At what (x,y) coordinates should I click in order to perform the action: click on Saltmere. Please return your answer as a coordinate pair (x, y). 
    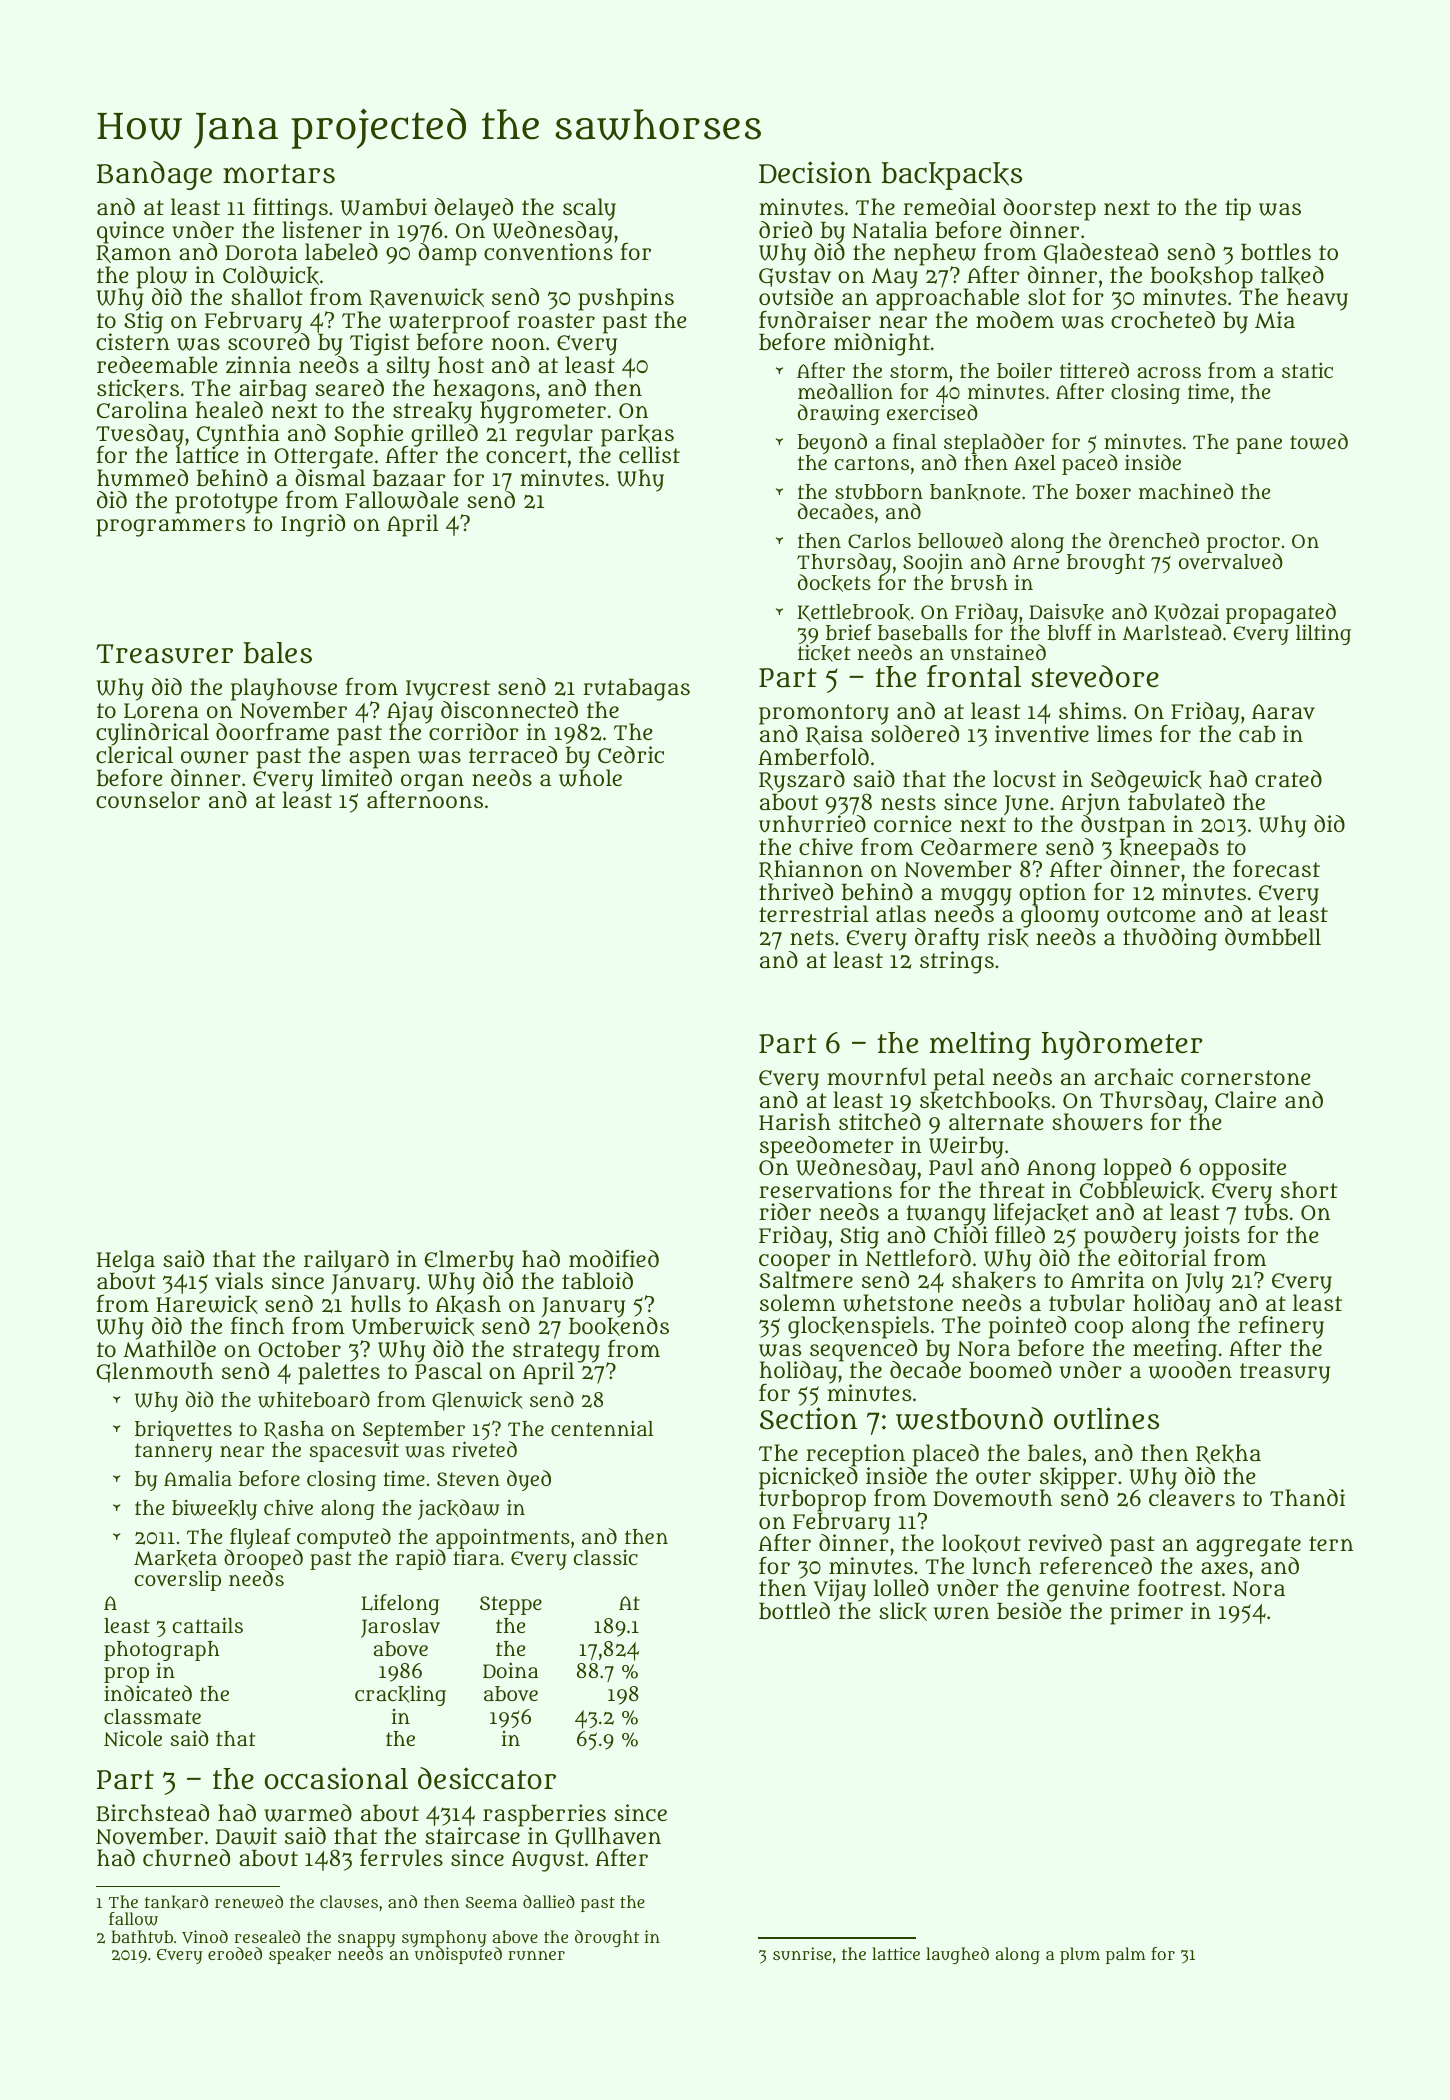
    Looking at the image, I should click on (806, 1280).
